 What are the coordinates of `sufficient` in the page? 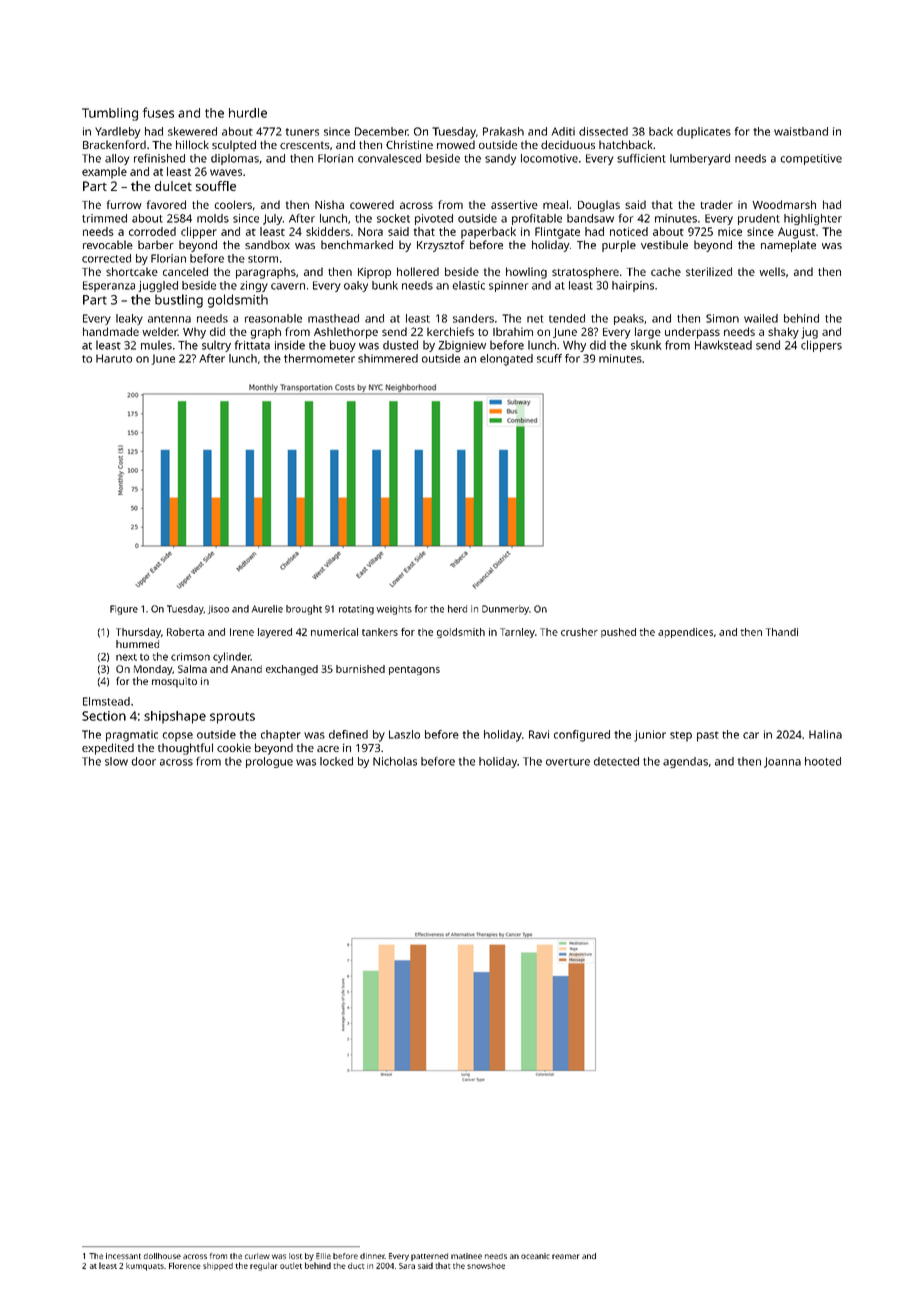 It's located at (641, 158).
